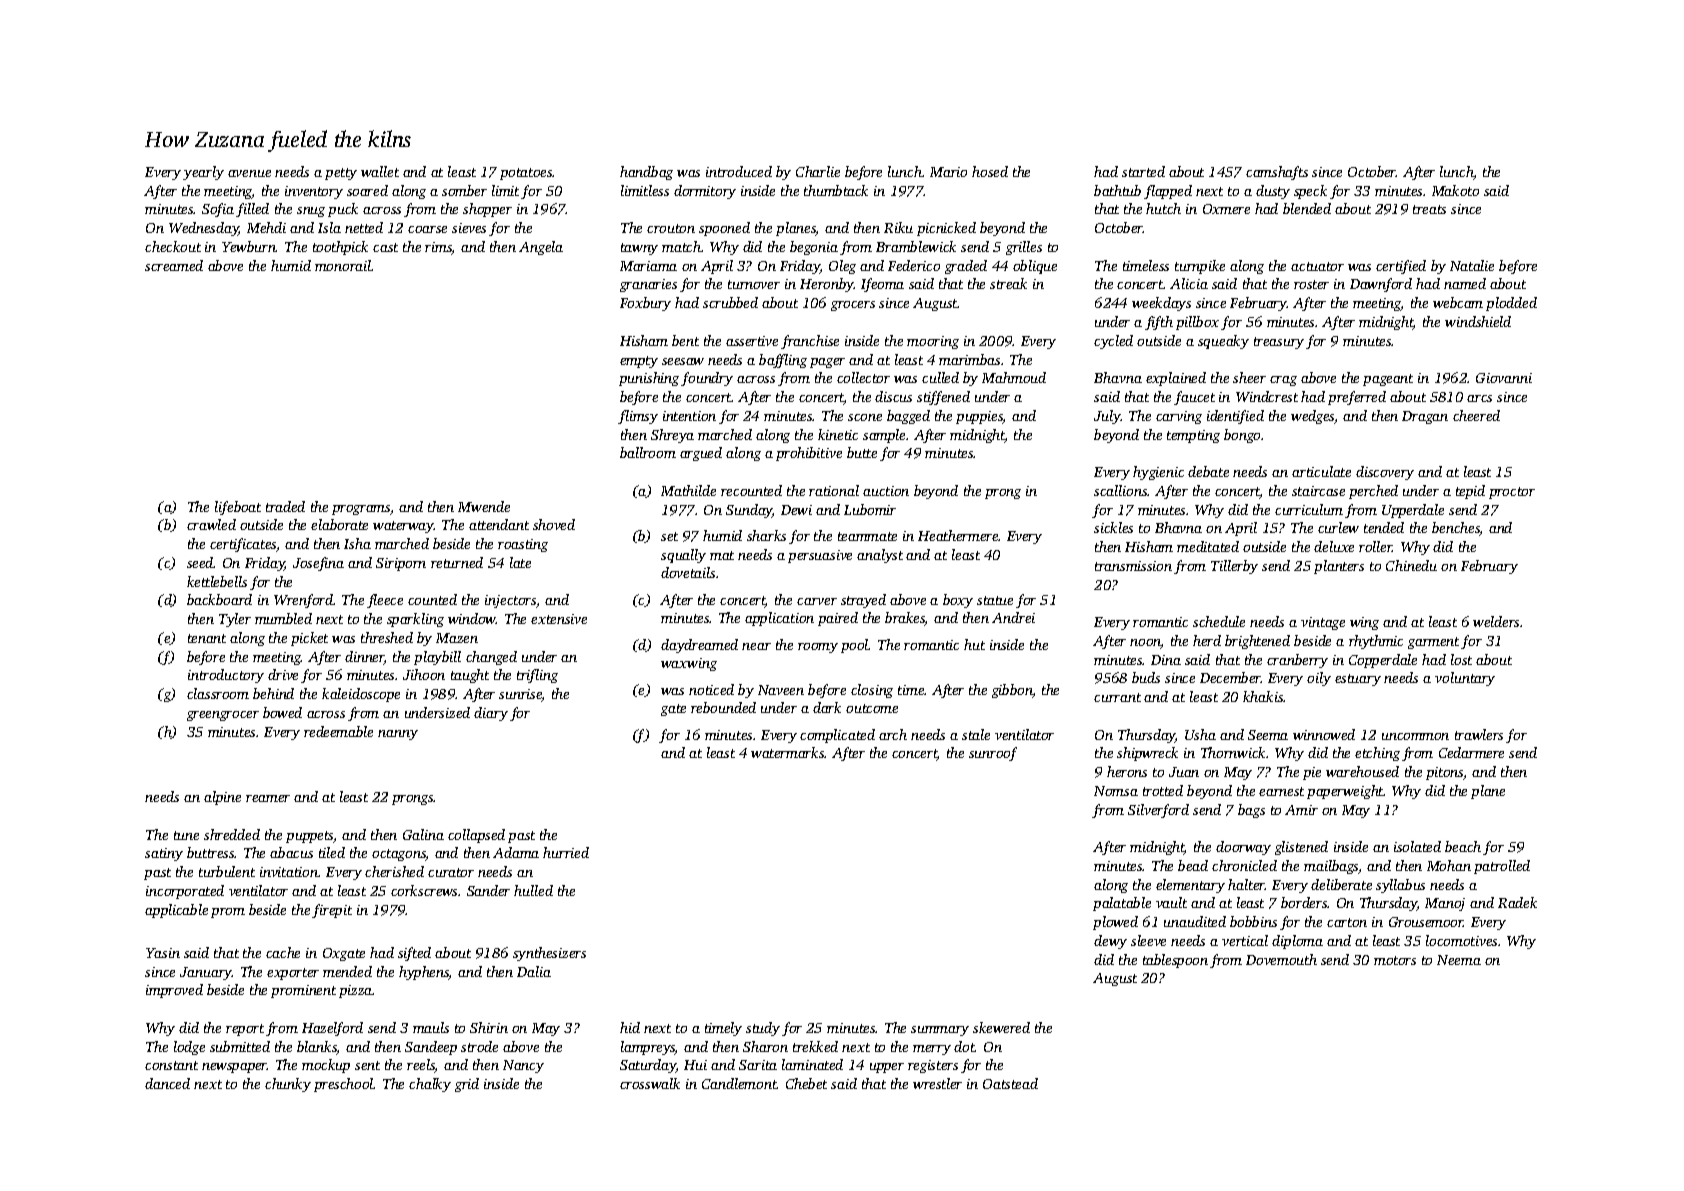 The image size is (1684, 1191). What do you see at coordinates (681, 246) in the image?
I see `match` at bounding box center [681, 246].
